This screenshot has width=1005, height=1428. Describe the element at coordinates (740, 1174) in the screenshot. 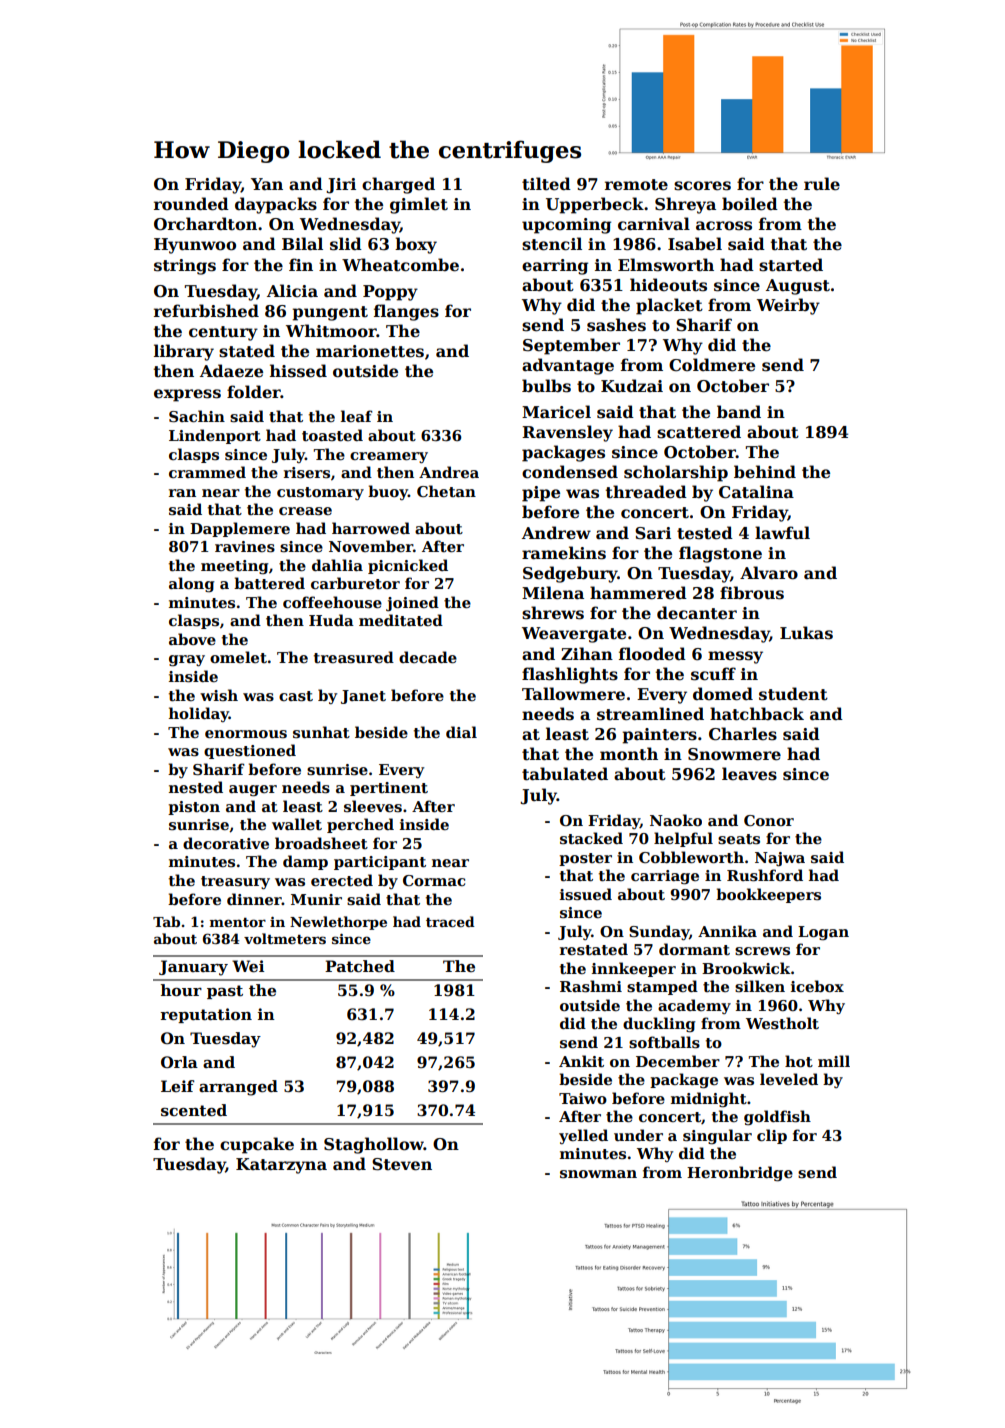

I see `Heronbridge` at that location.
